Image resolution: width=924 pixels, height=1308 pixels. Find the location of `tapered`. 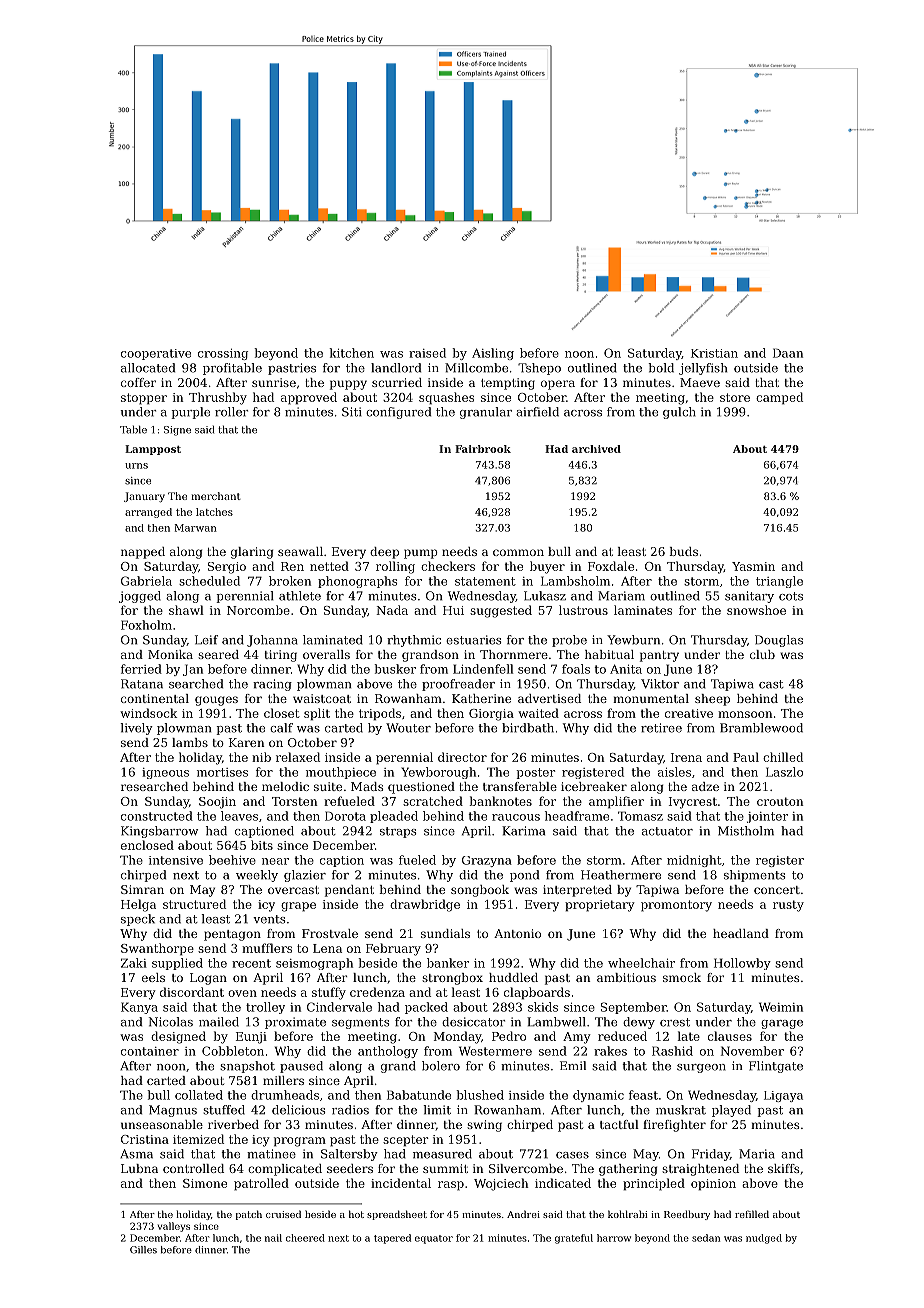

tapered is located at coordinates (392, 1239).
